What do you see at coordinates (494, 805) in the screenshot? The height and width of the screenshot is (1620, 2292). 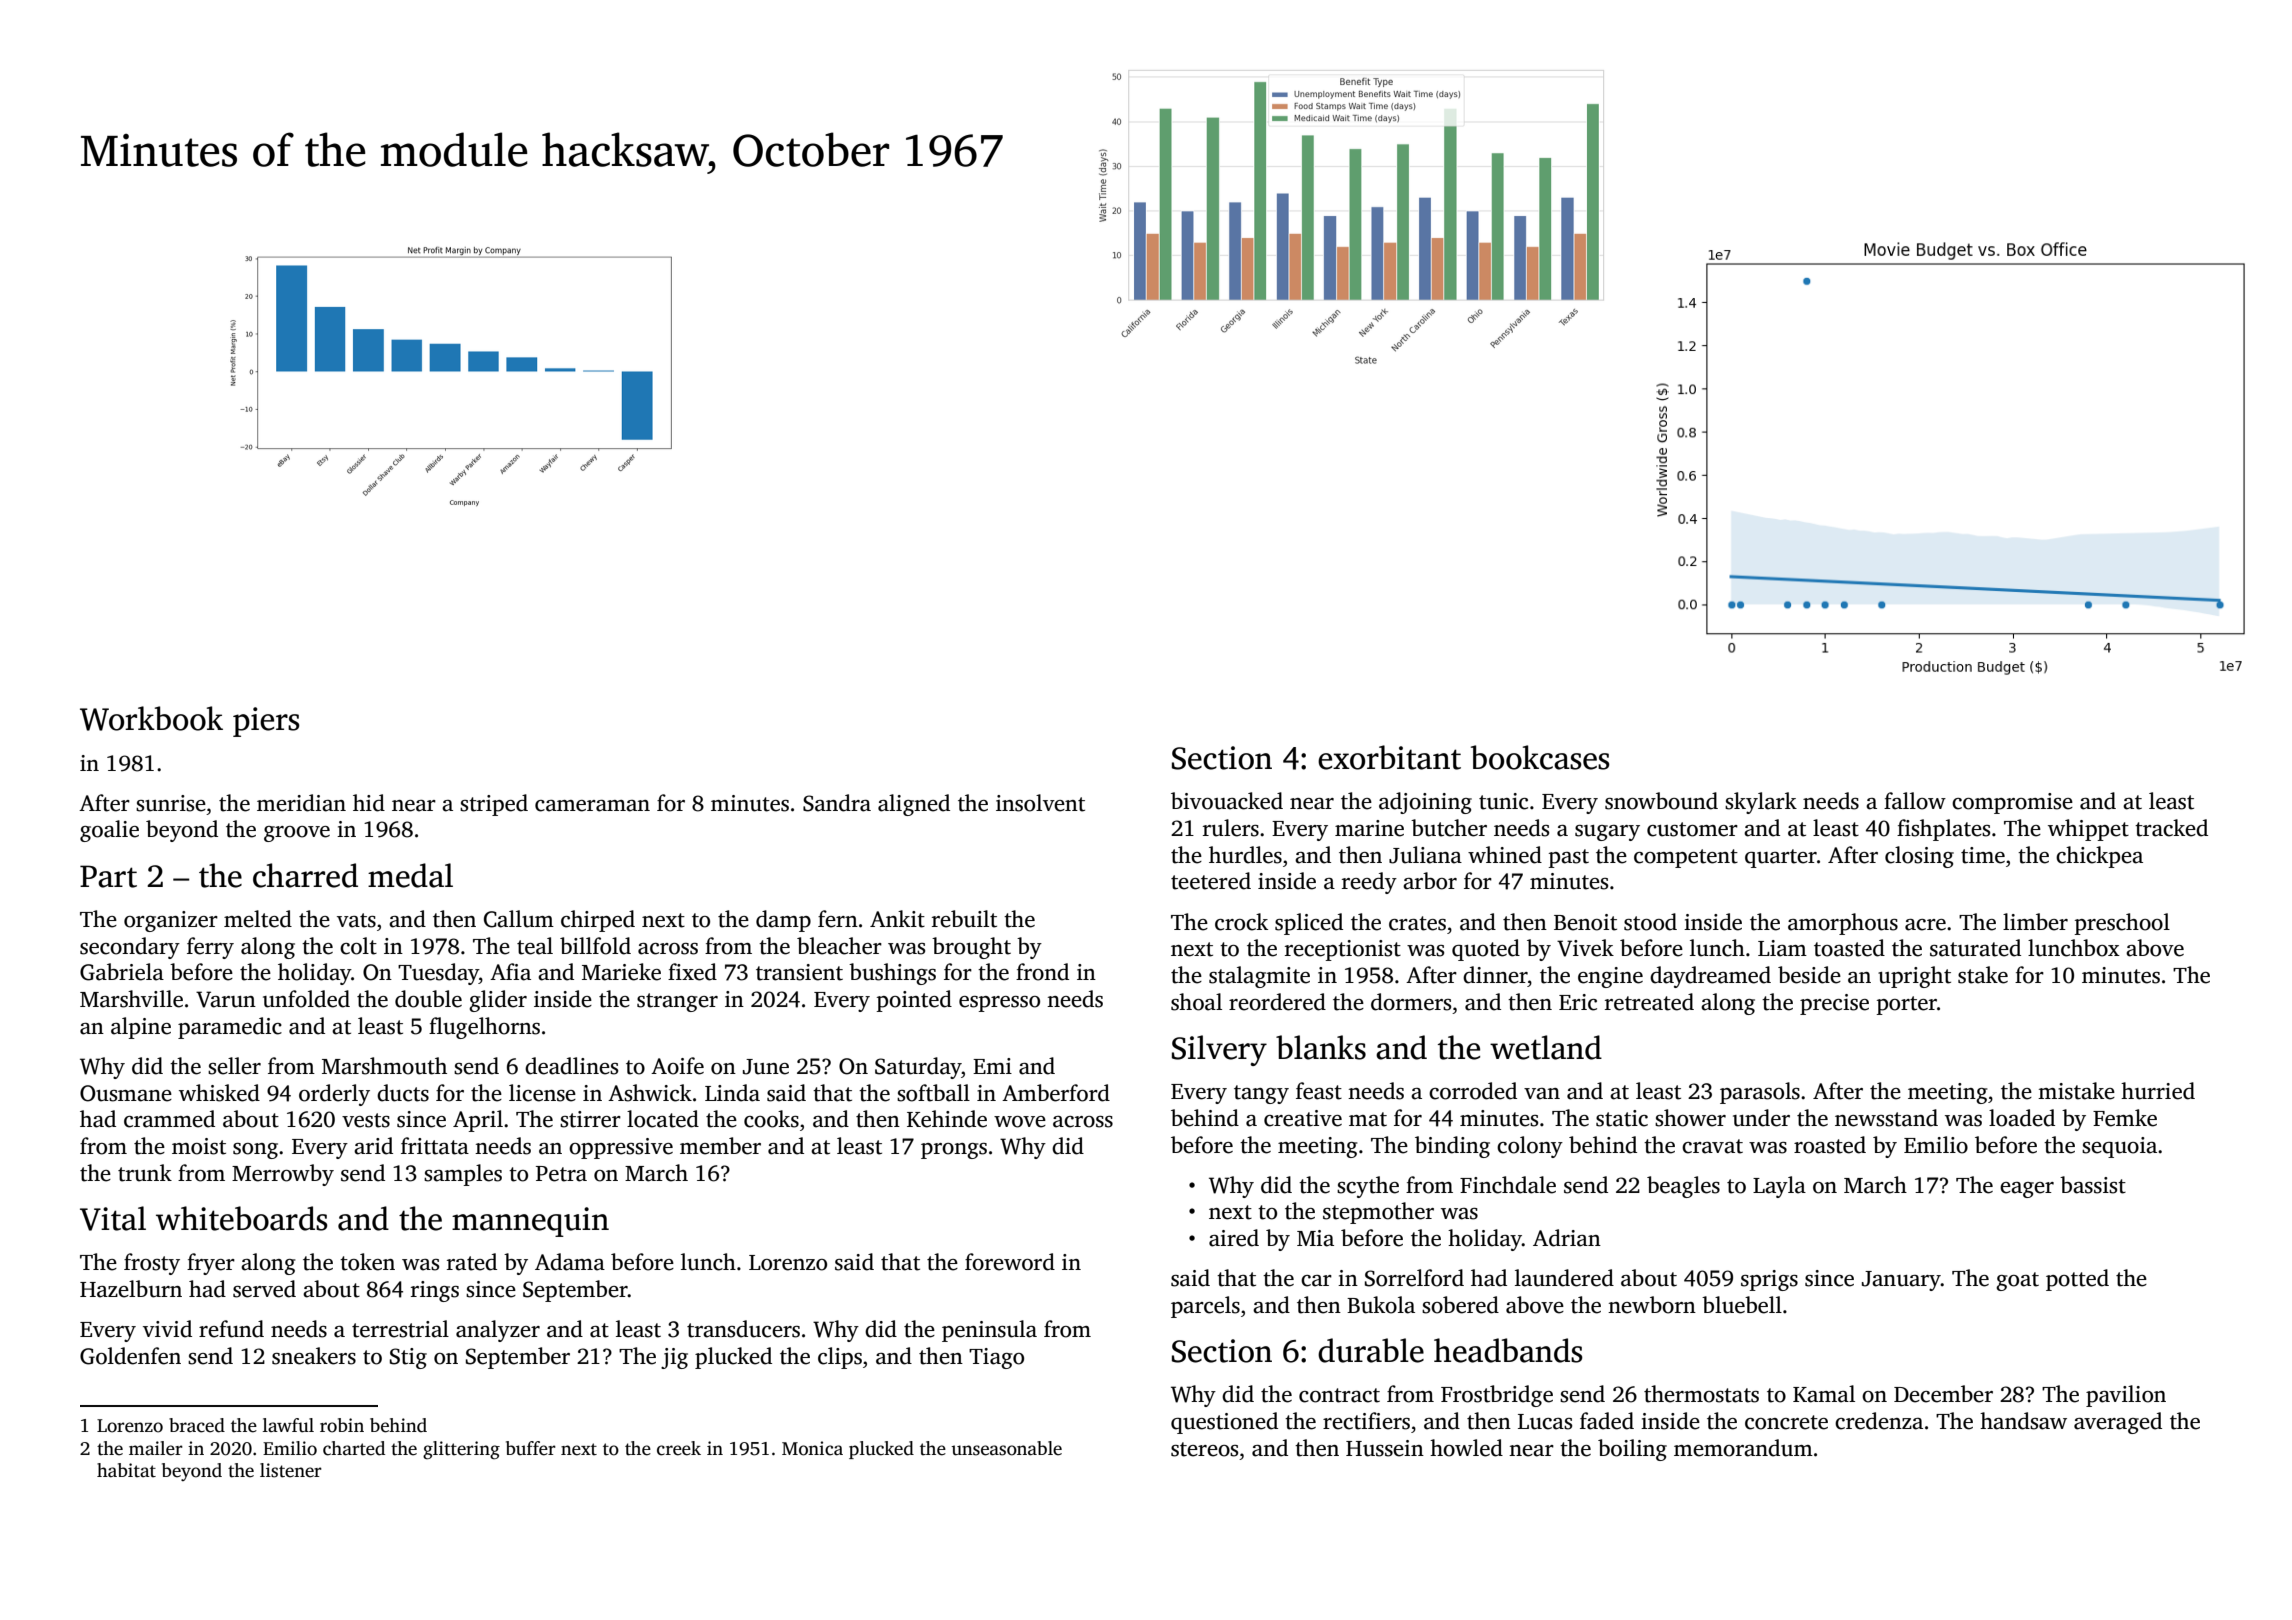 I see `striped` at bounding box center [494, 805].
